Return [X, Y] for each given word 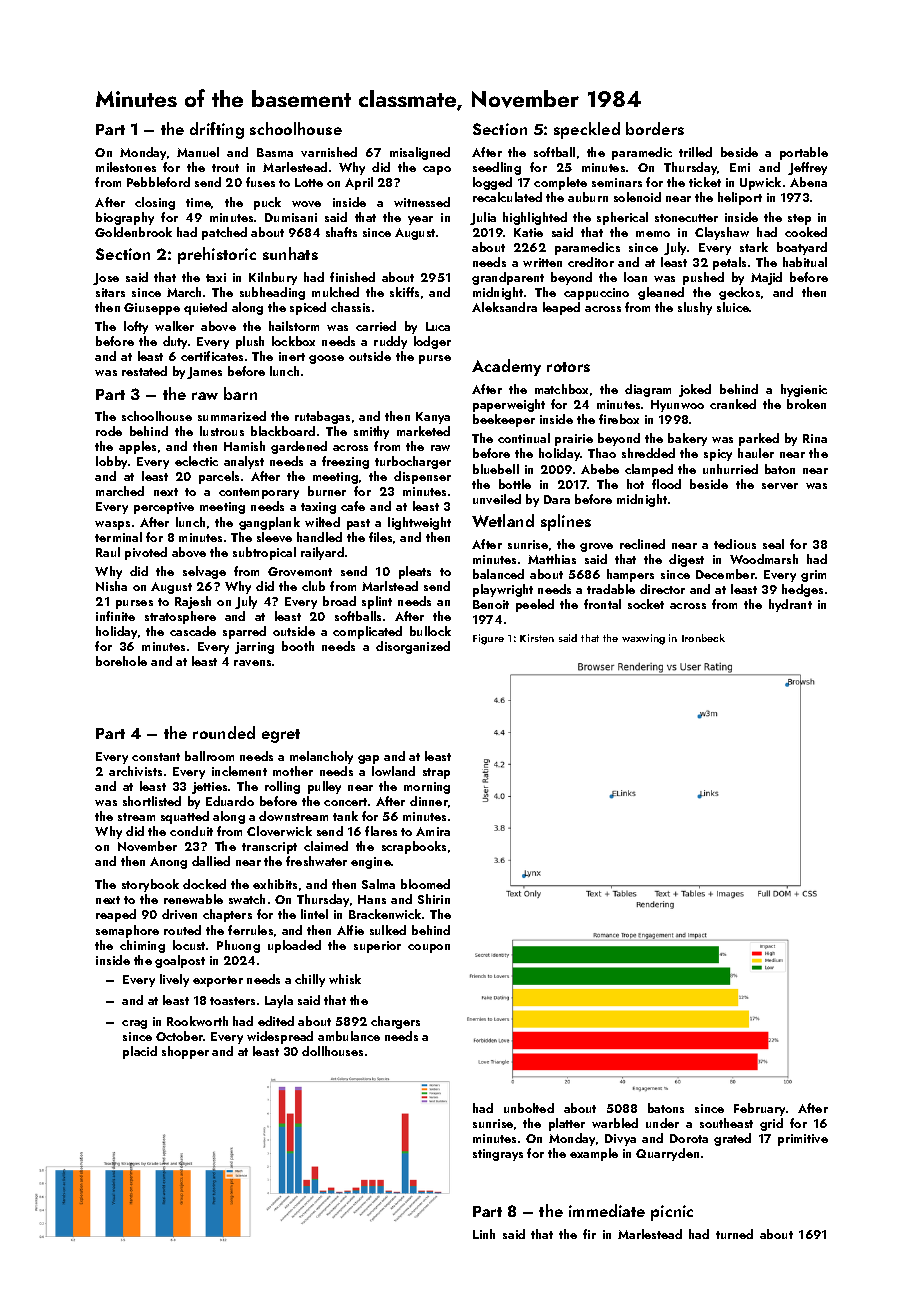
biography [125, 218]
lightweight [419, 523]
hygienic [804, 390]
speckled [587, 130]
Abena [808, 182]
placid [140, 1052]
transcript [269, 848]
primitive [803, 1140]
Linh [484, 1234]
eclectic [196, 461]
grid [771, 1124]
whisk [345, 979]
